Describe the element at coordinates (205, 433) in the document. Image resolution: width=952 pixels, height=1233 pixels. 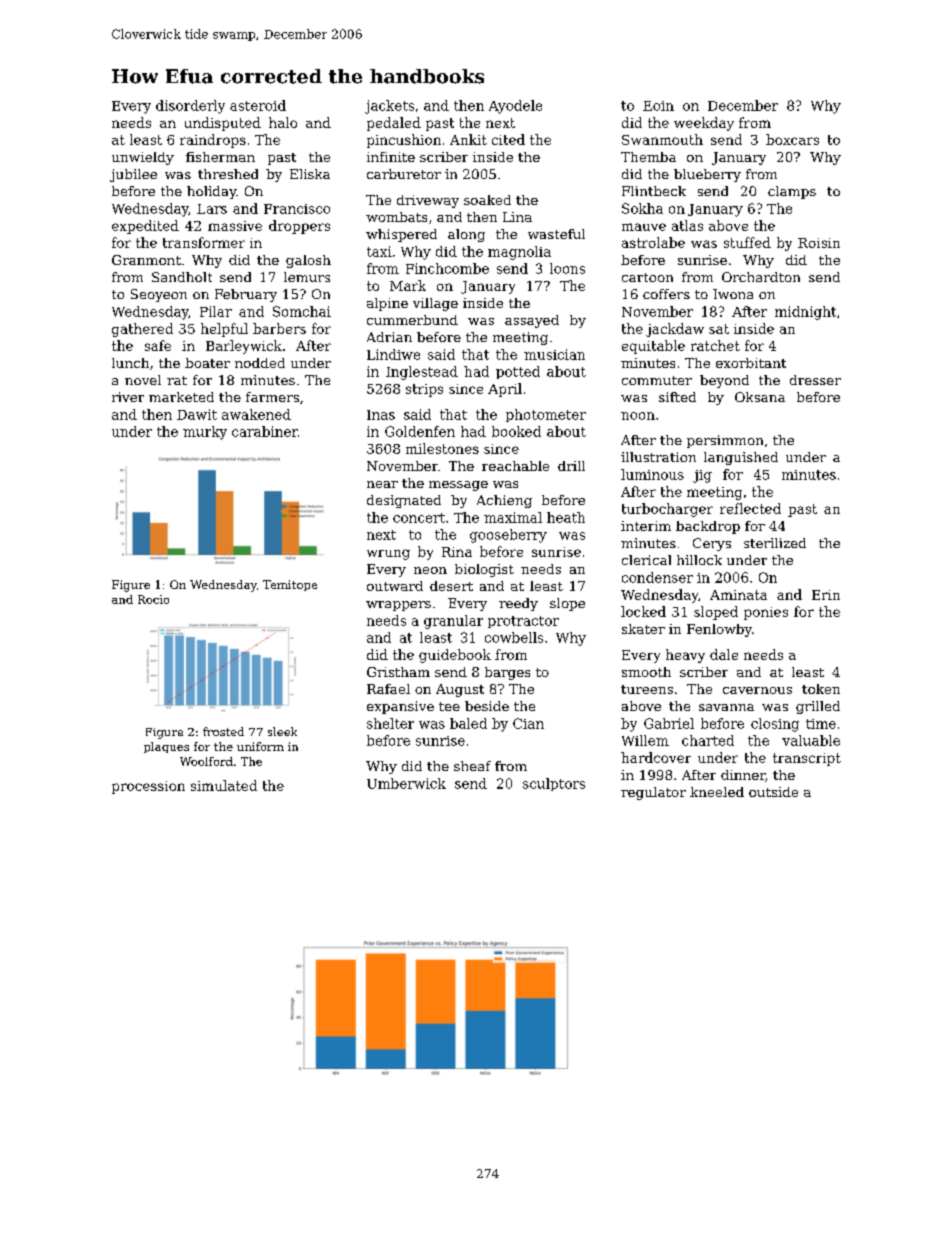
I see `murky` at that location.
